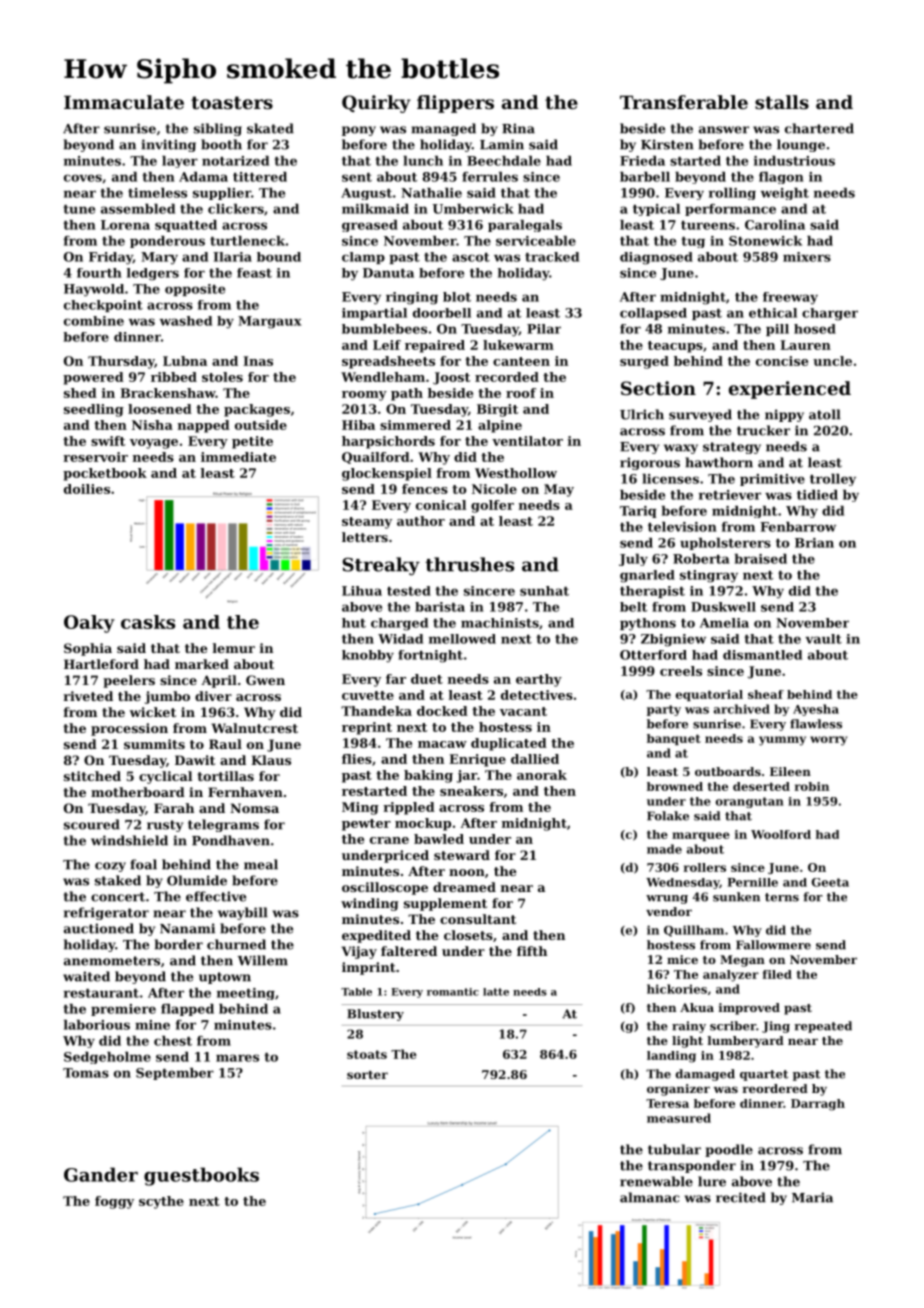 The height and width of the image is (1308, 924). What do you see at coordinates (653, 655) in the image?
I see `Otterford` at bounding box center [653, 655].
